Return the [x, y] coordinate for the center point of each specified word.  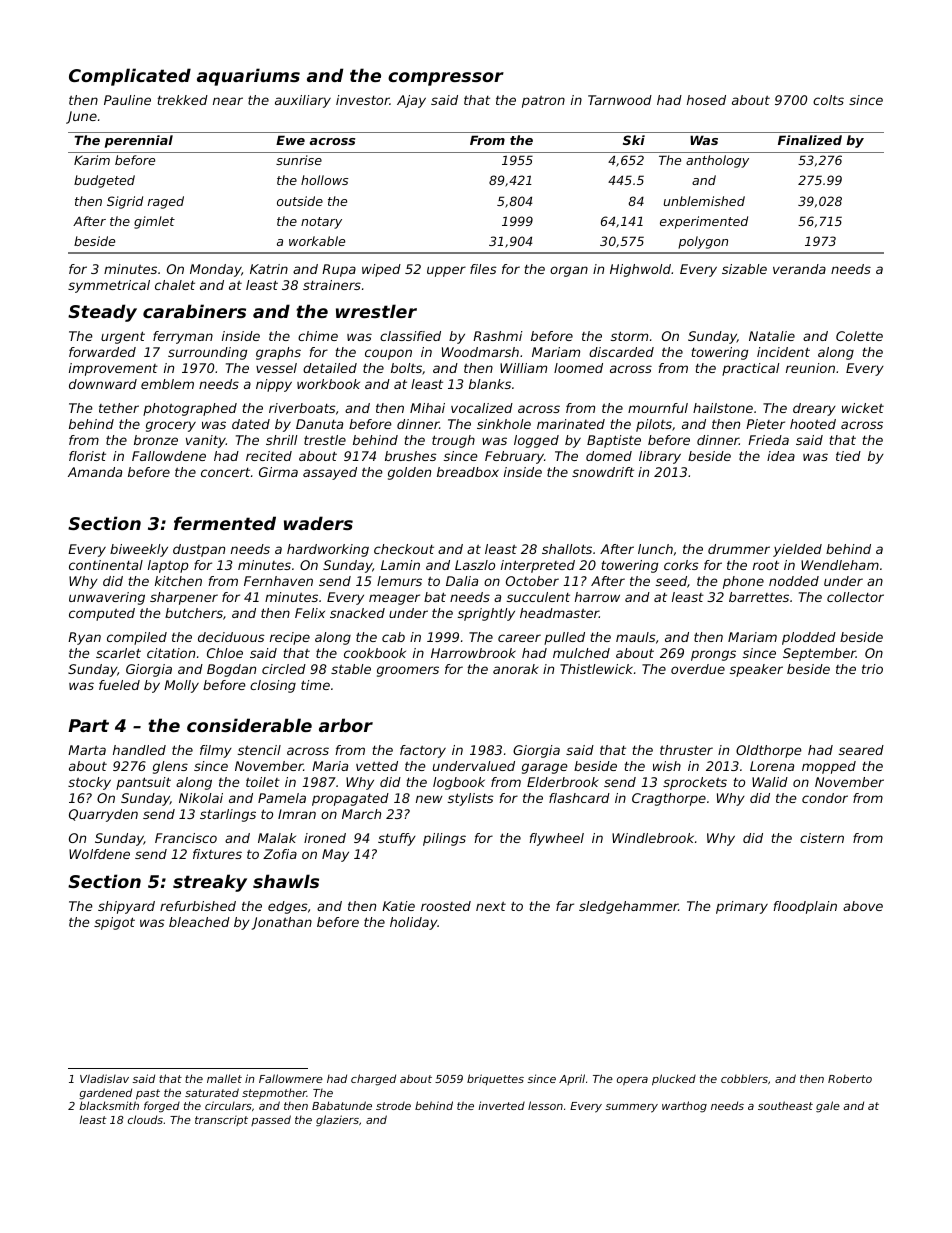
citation [171, 653]
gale [828, 1107]
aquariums [248, 77]
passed [271, 1120]
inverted [501, 1105]
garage [545, 768]
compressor [446, 79]
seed [671, 581]
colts [828, 100]
